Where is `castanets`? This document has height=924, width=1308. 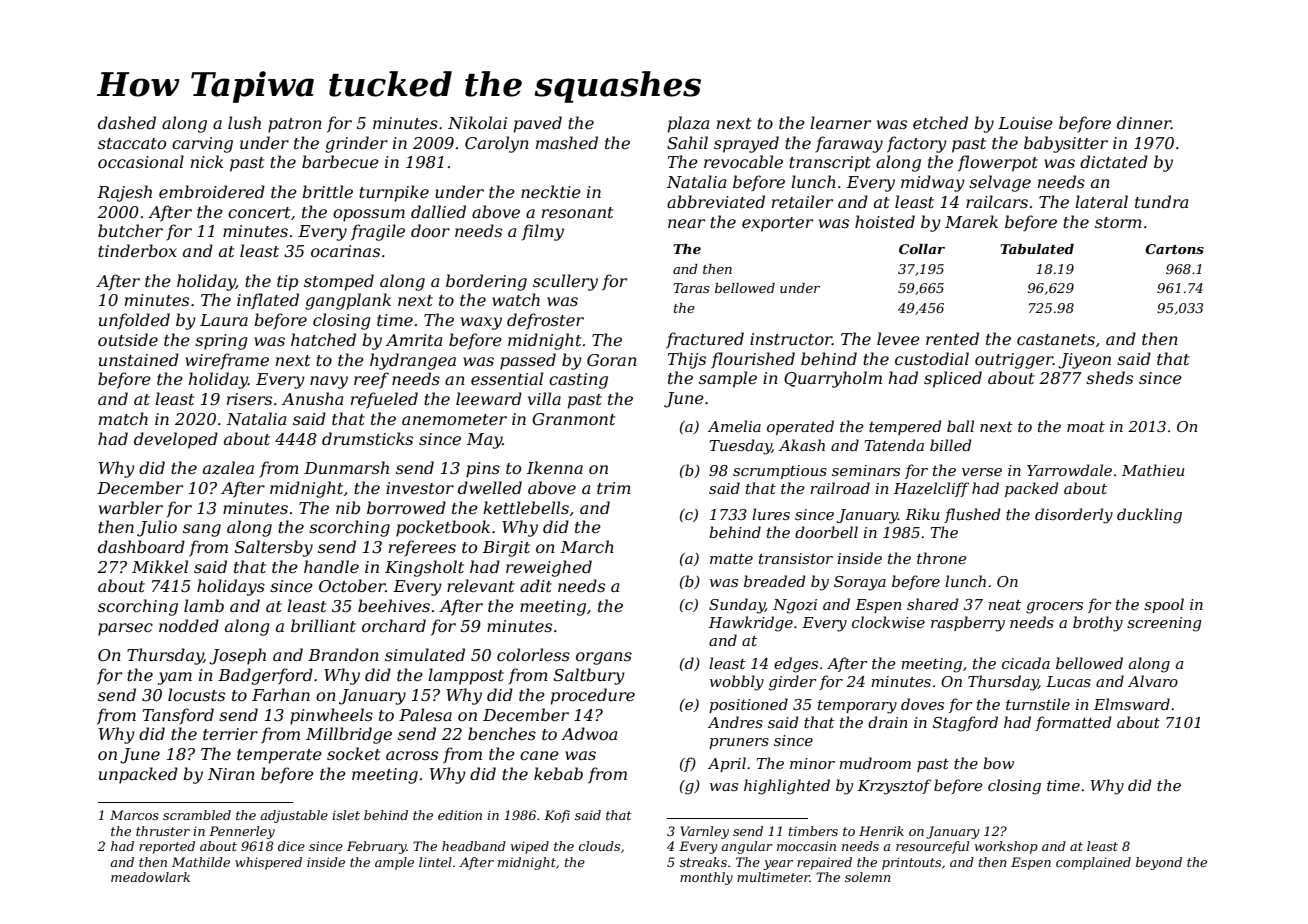 castanets is located at coordinates (1056, 339).
